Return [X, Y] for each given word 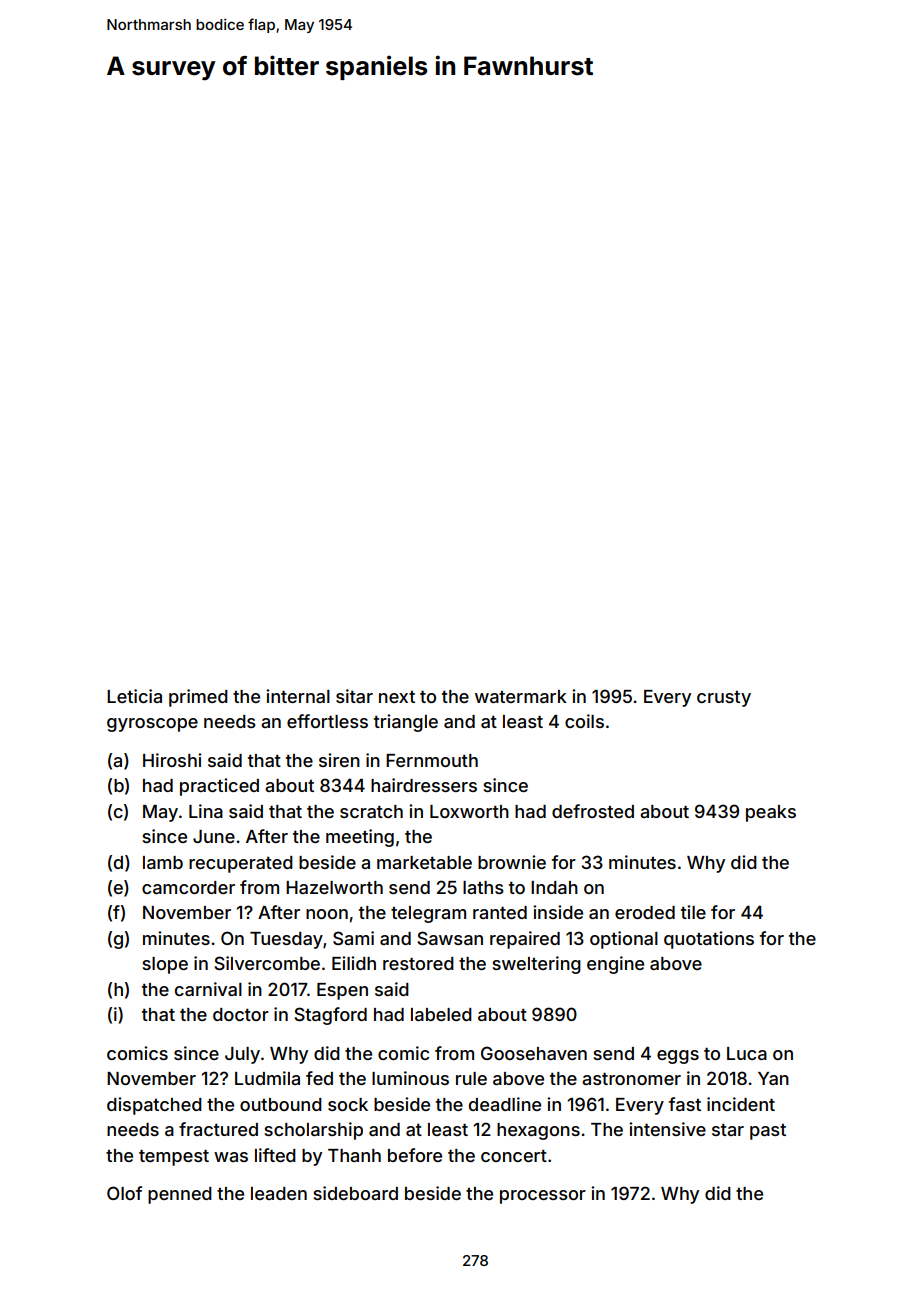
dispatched [154, 1106]
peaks [771, 813]
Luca [747, 1053]
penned [180, 1195]
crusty [724, 699]
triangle [406, 723]
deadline [505, 1104]
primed [198, 698]
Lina [206, 811]
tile [693, 912]
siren [339, 760]
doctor [241, 1014]
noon [327, 914]
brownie [512, 862]
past [768, 1132]
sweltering [536, 965]
